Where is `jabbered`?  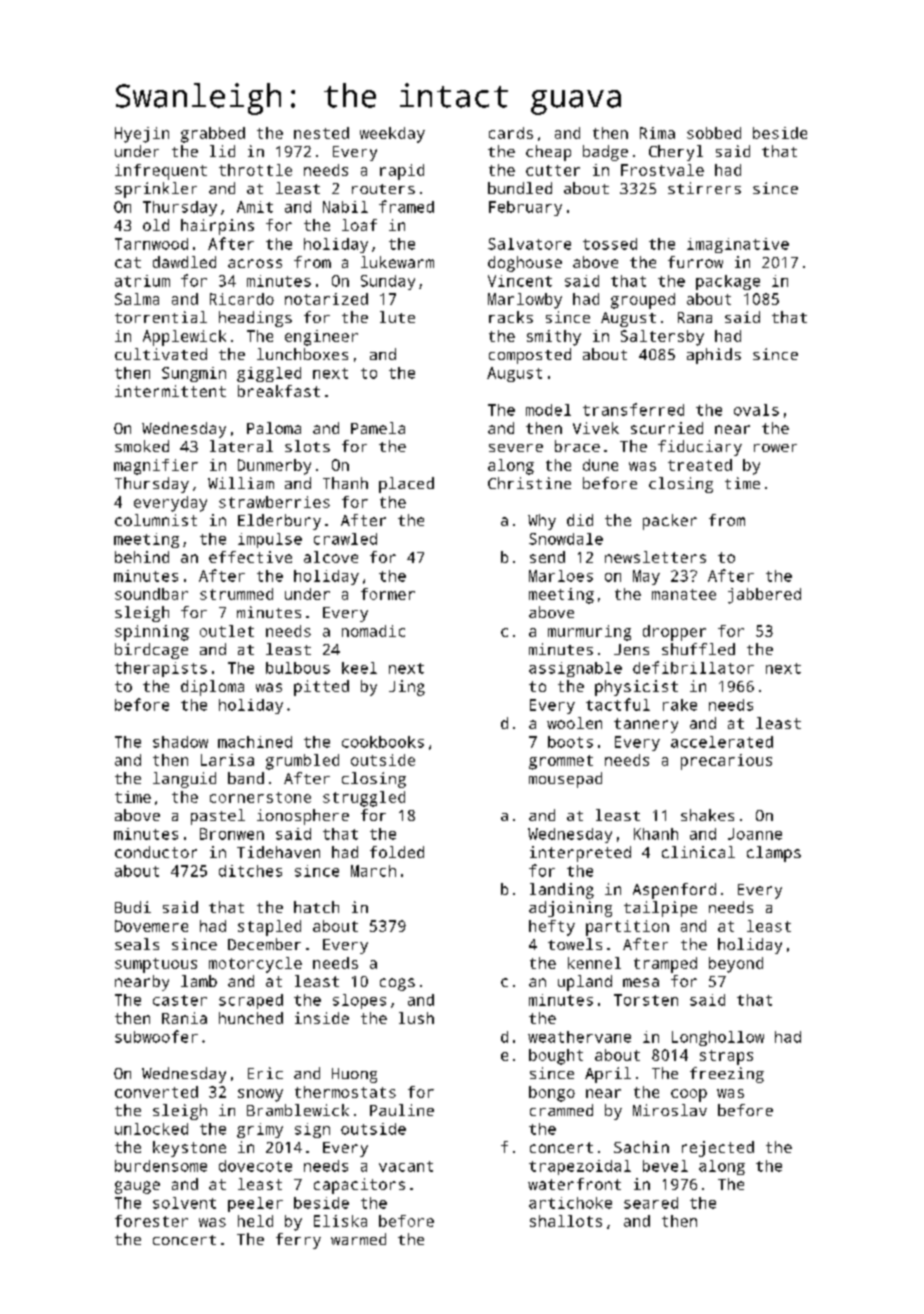 jabbered is located at coordinates (764, 596).
